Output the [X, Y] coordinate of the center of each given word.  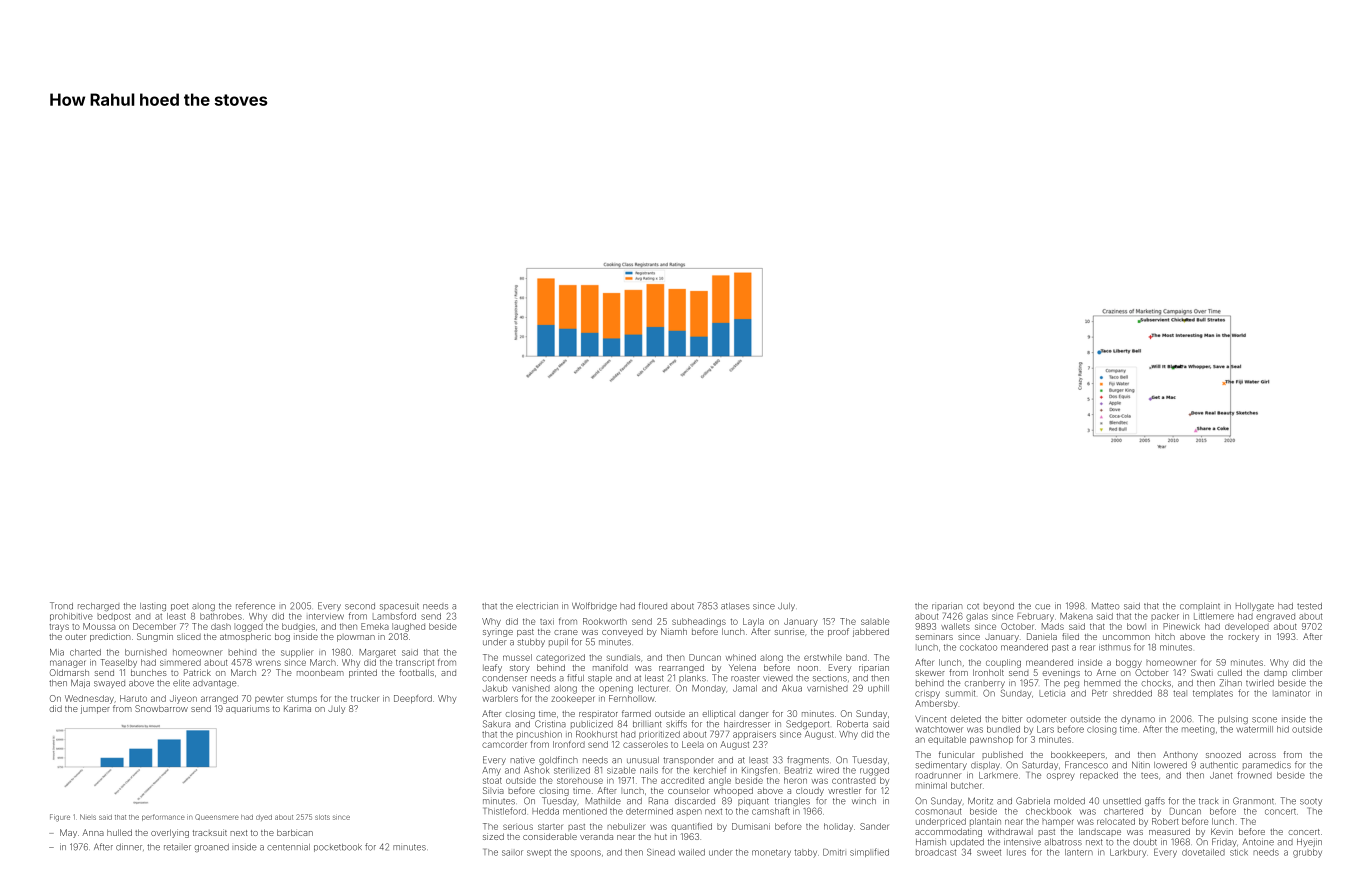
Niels [88, 817]
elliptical [718, 714]
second [360, 606]
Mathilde [603, 801]
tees [1149, 776]
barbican [295, 832]
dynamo [1138, 720]
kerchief [710, 770]
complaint [1200, 606]
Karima [297, 708]
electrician [537, 606]
